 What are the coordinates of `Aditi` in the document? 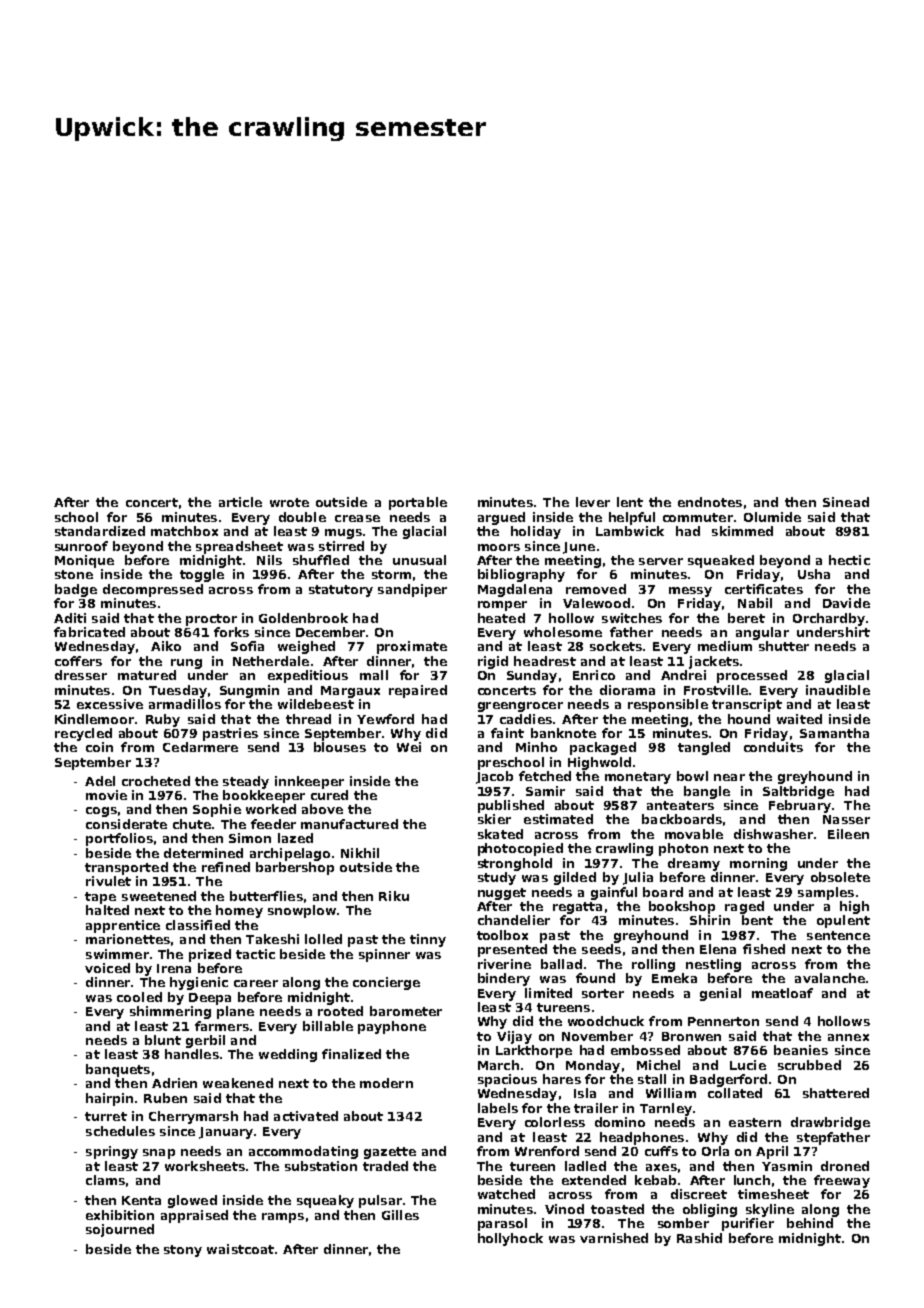 It's located at (70, 618).
